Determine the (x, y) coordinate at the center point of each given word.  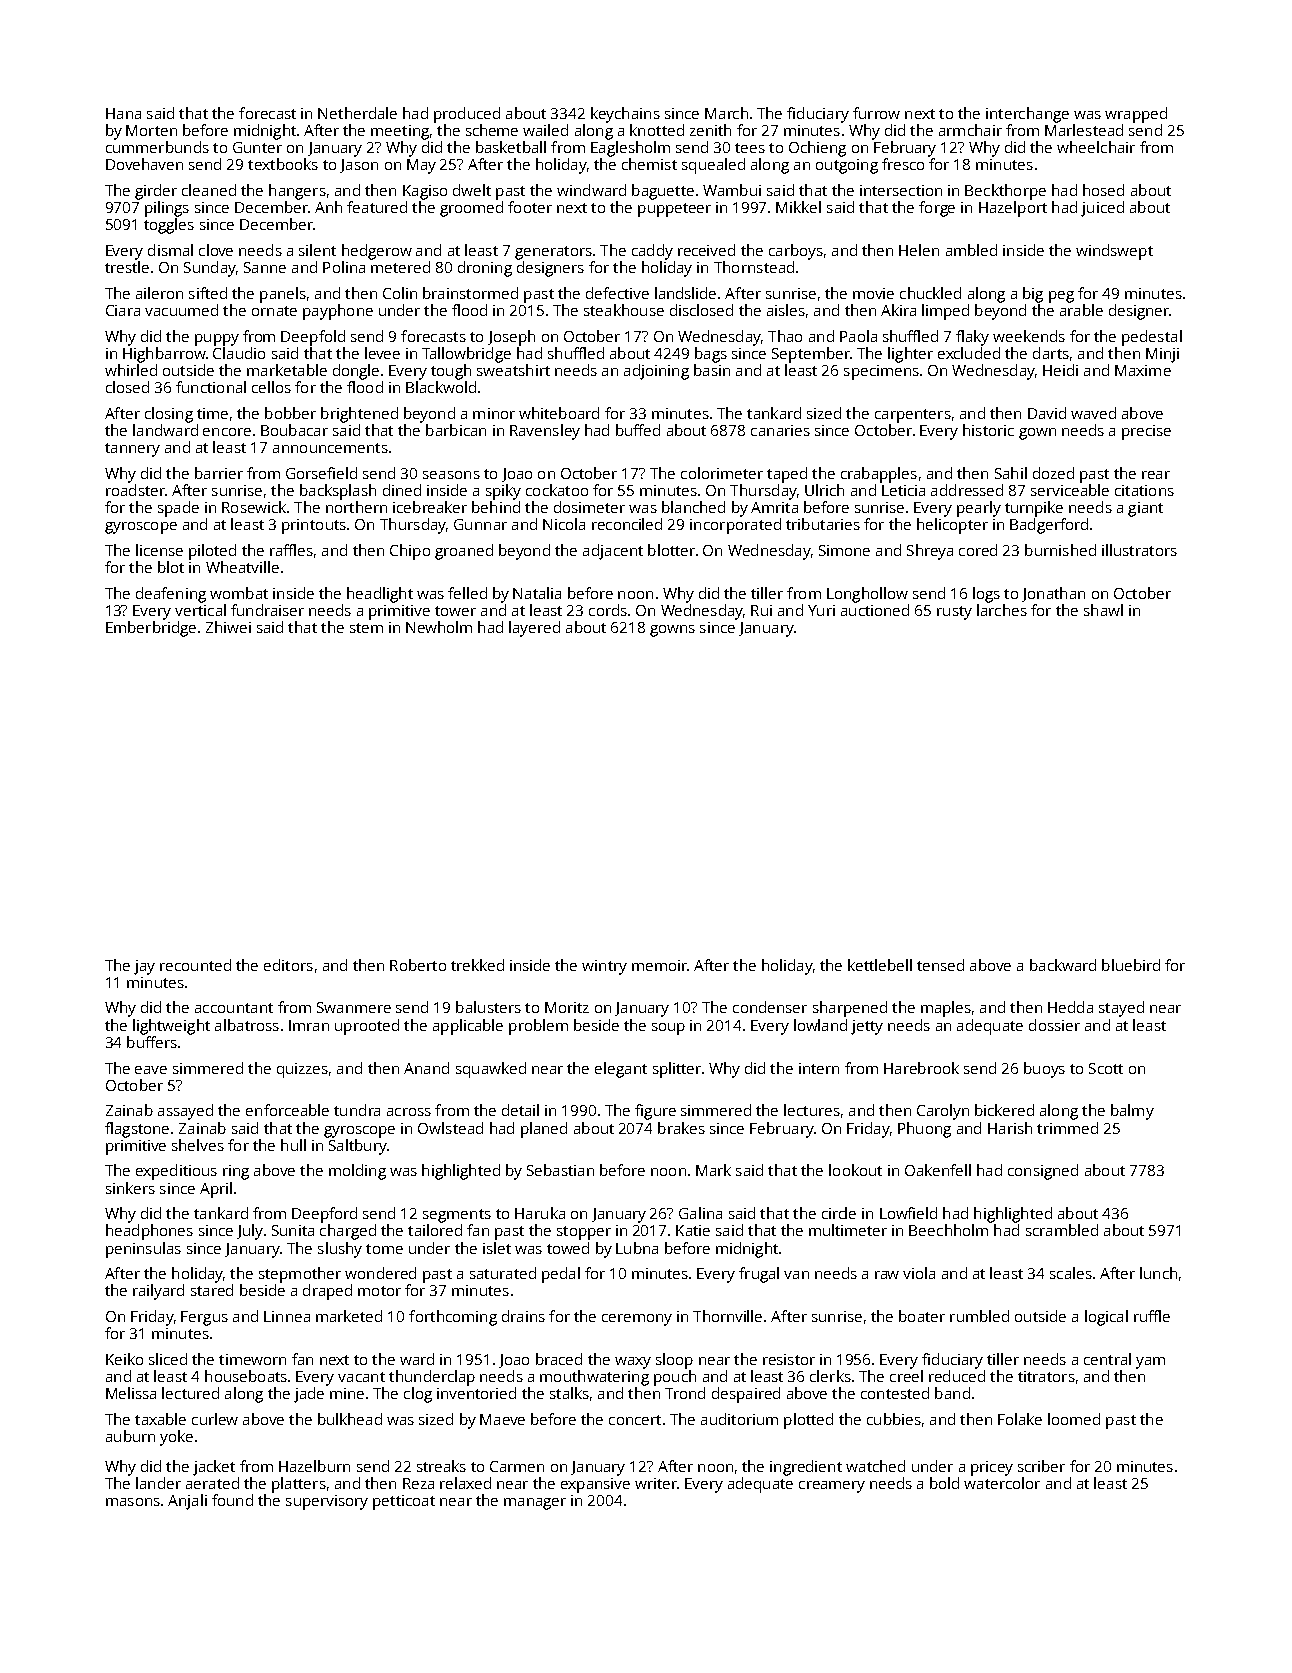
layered (534, 629)
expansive (595, 1485)
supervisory (327, 1502)
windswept (1114, 252)
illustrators (1139, 550)
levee (382, 353)
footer (530, 207)
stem (366, 628)
